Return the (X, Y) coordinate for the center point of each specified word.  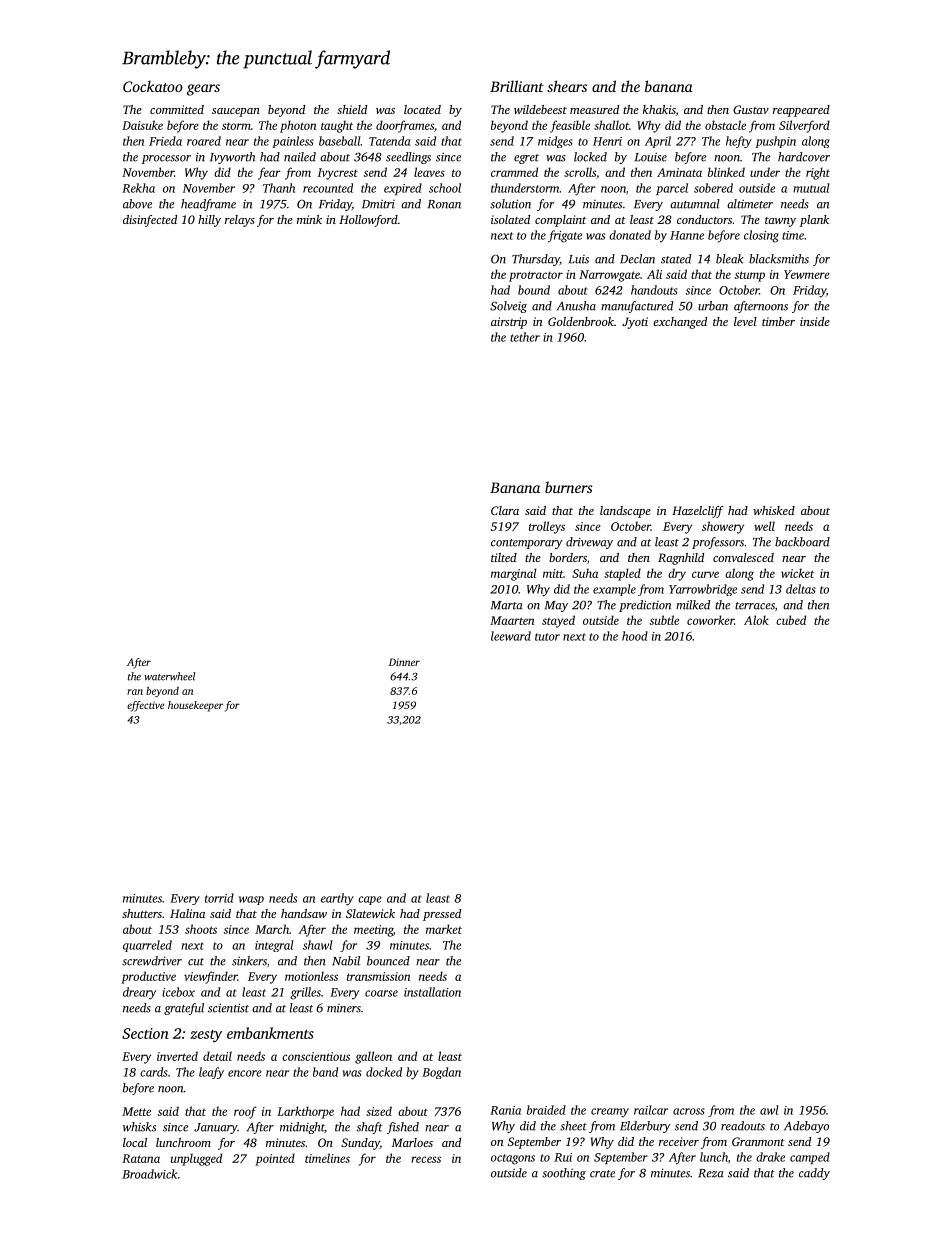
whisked (774, 510)
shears (567, 86)
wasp (251, 900)
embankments (270, 1033)
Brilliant (517, 86)
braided (546, 1110)
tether (525, 337)
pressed (442, 915)
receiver (679, 1141)
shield (352, 109)
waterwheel (169, 676)
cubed (791, 620)
